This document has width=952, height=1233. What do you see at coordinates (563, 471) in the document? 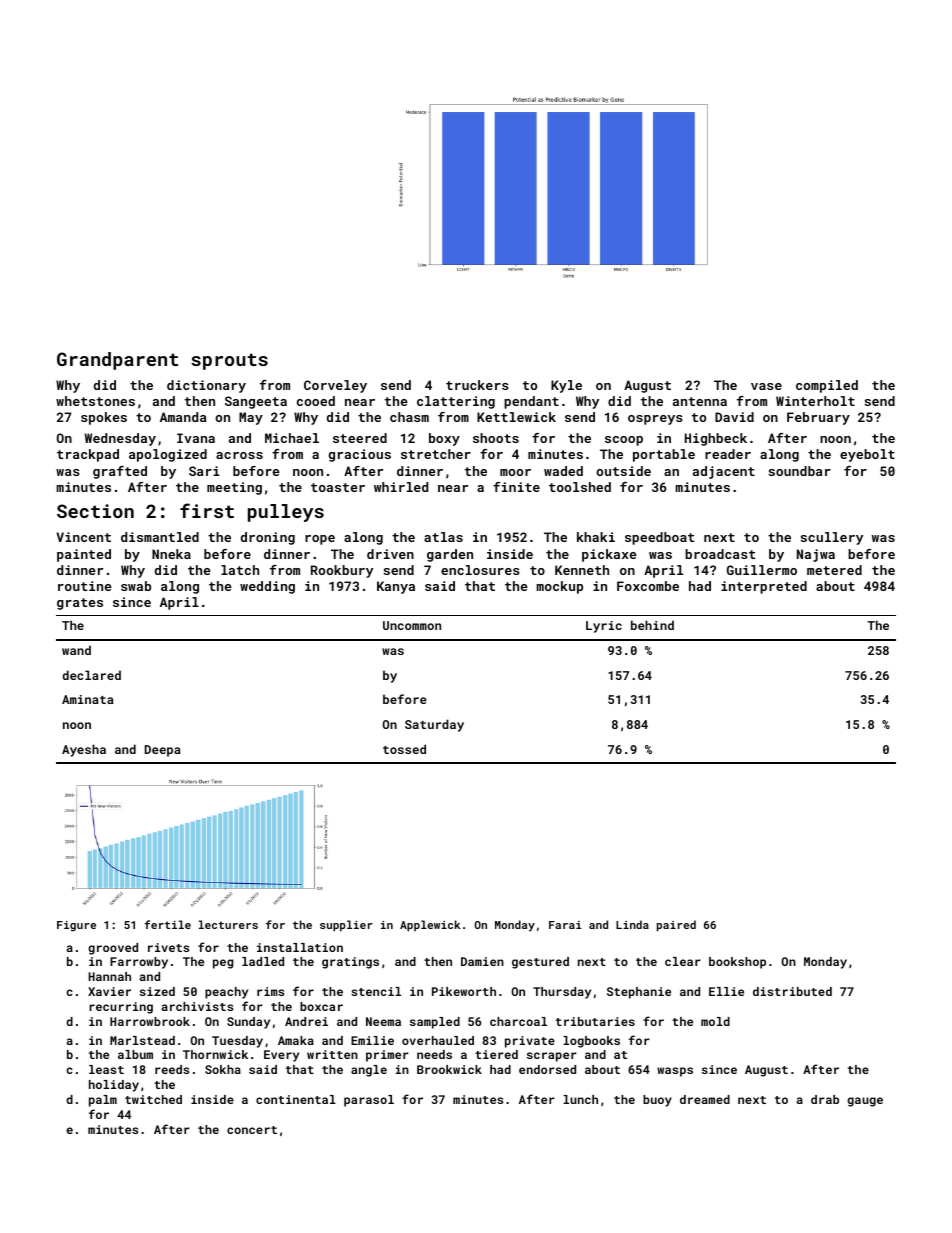
I see `waded` at bounding box center [563, 471].
